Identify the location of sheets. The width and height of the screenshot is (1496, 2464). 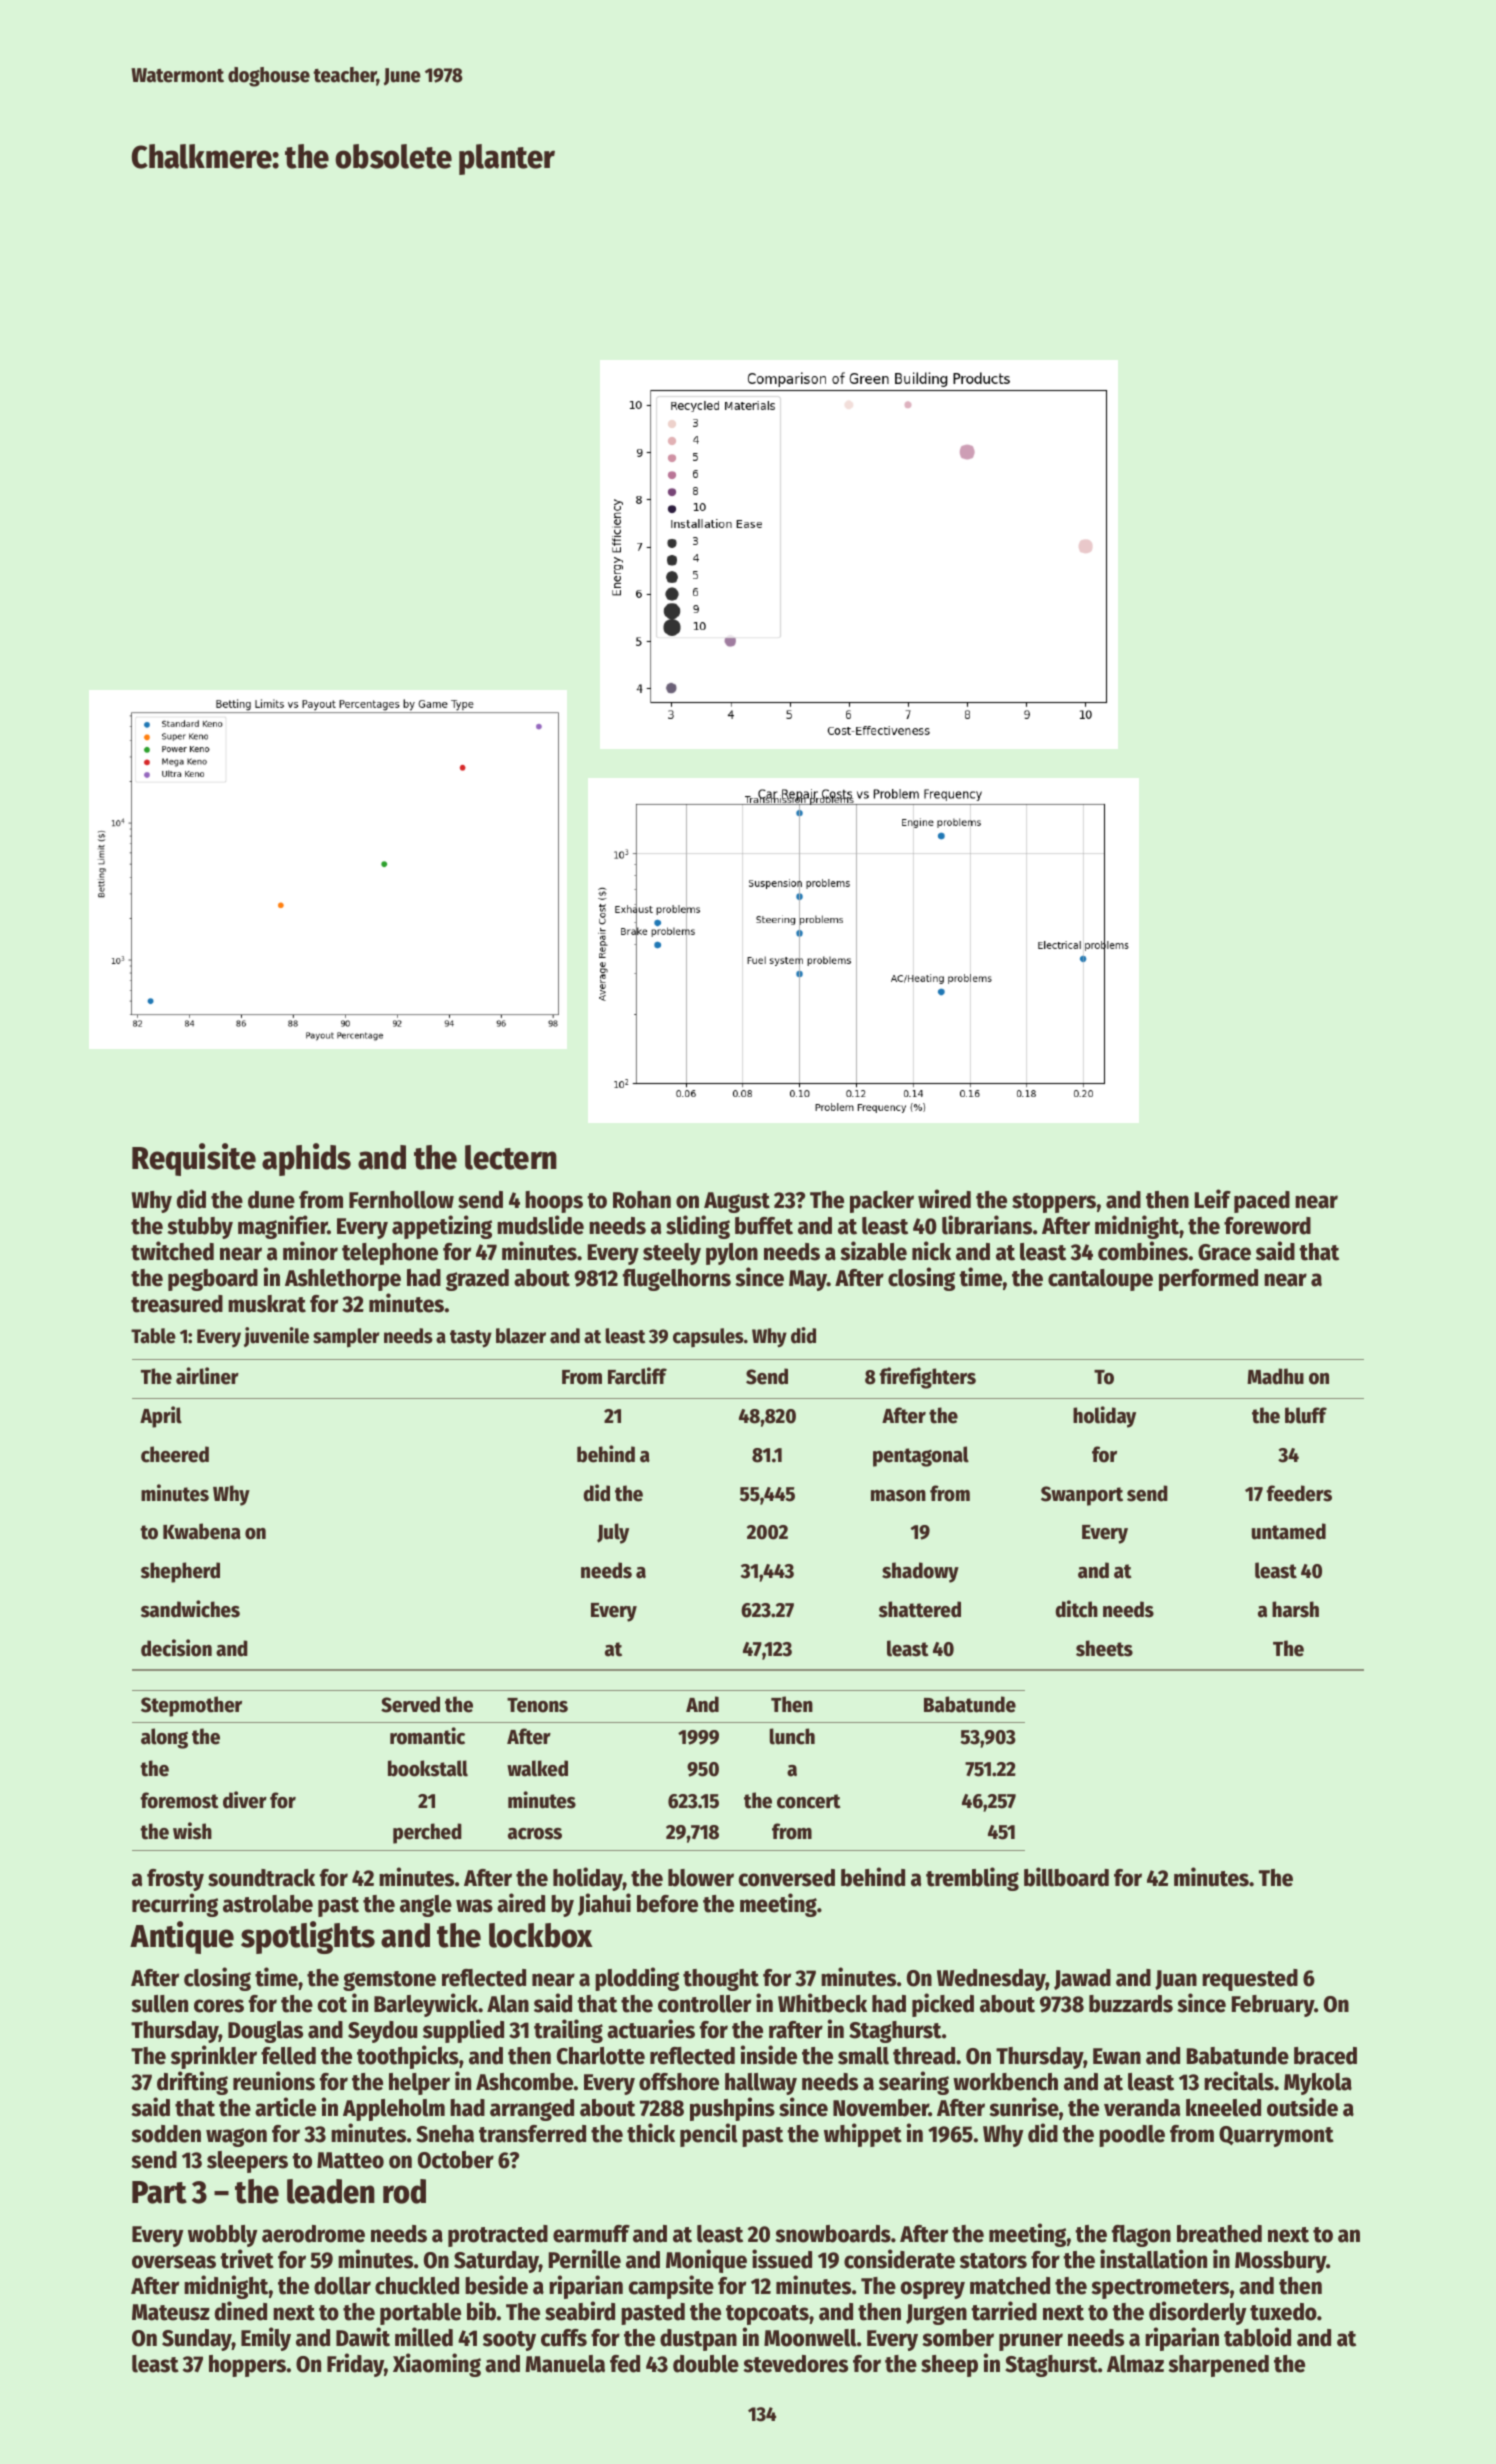
(1104, 1648).
